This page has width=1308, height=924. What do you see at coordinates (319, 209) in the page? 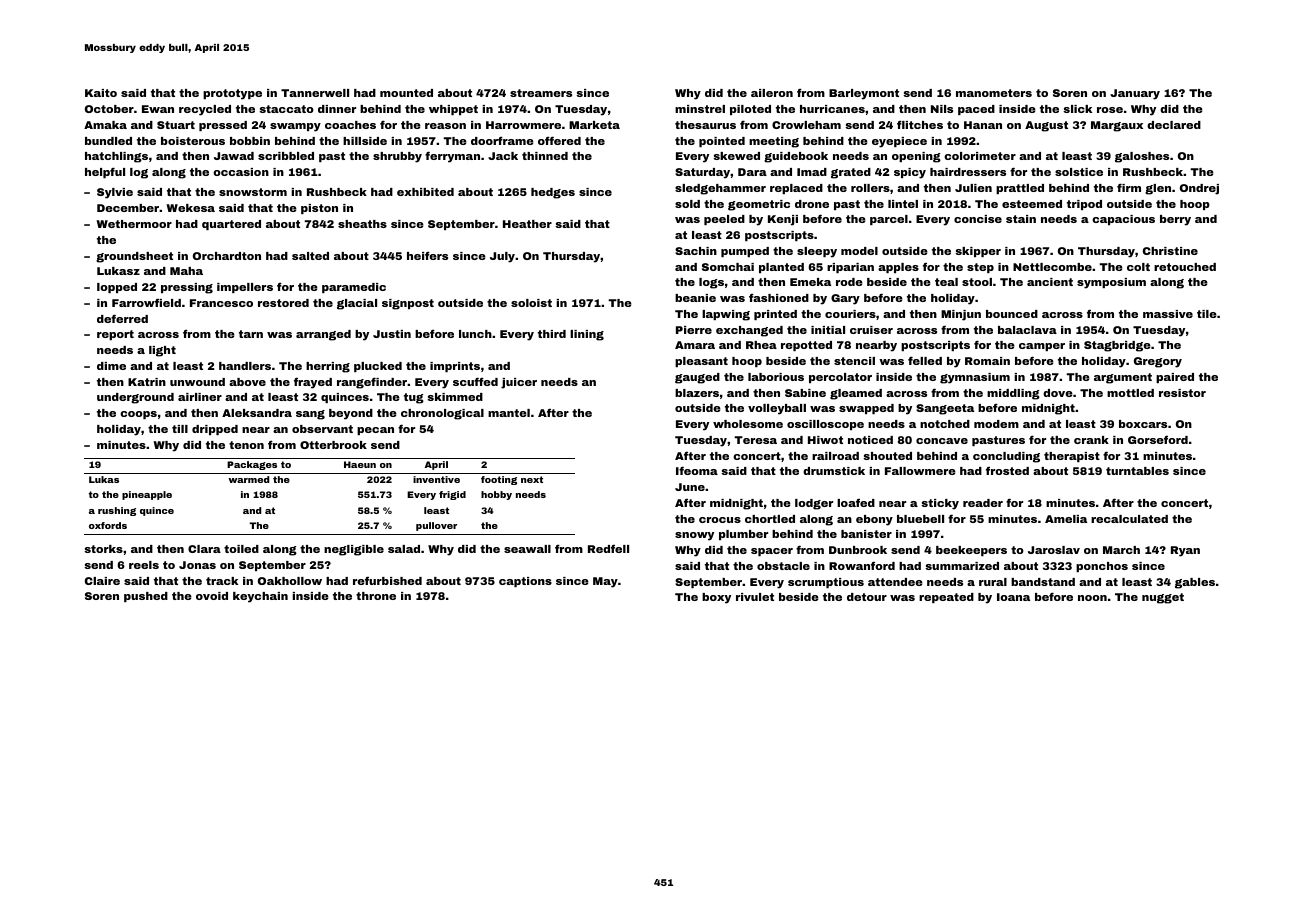
I see `piston` at bounding box center [319, 209].
